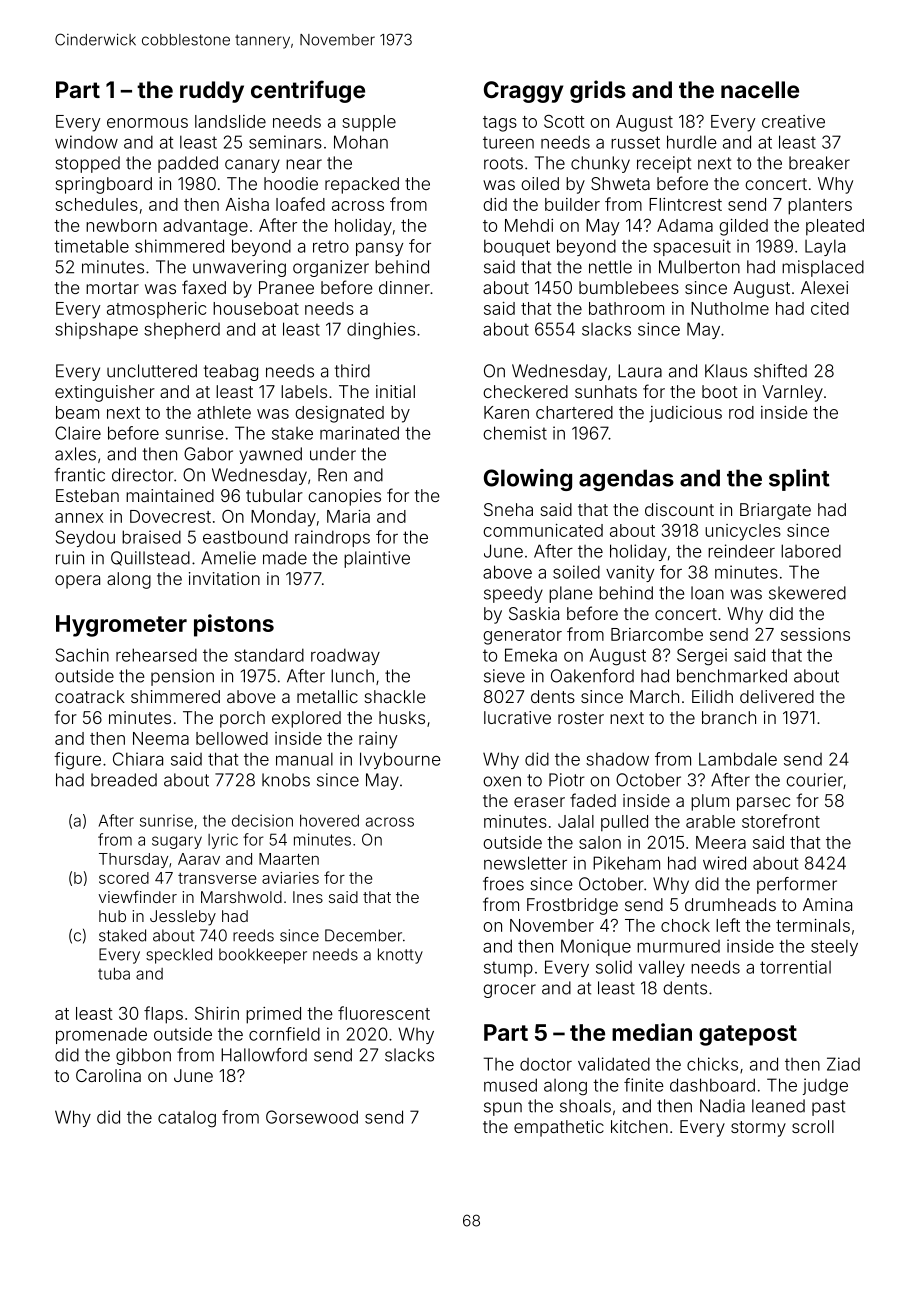 The image size is (924, 1311). Describe the element at coordinates (138, 759) in the document. I see `Chiara` at that location.
